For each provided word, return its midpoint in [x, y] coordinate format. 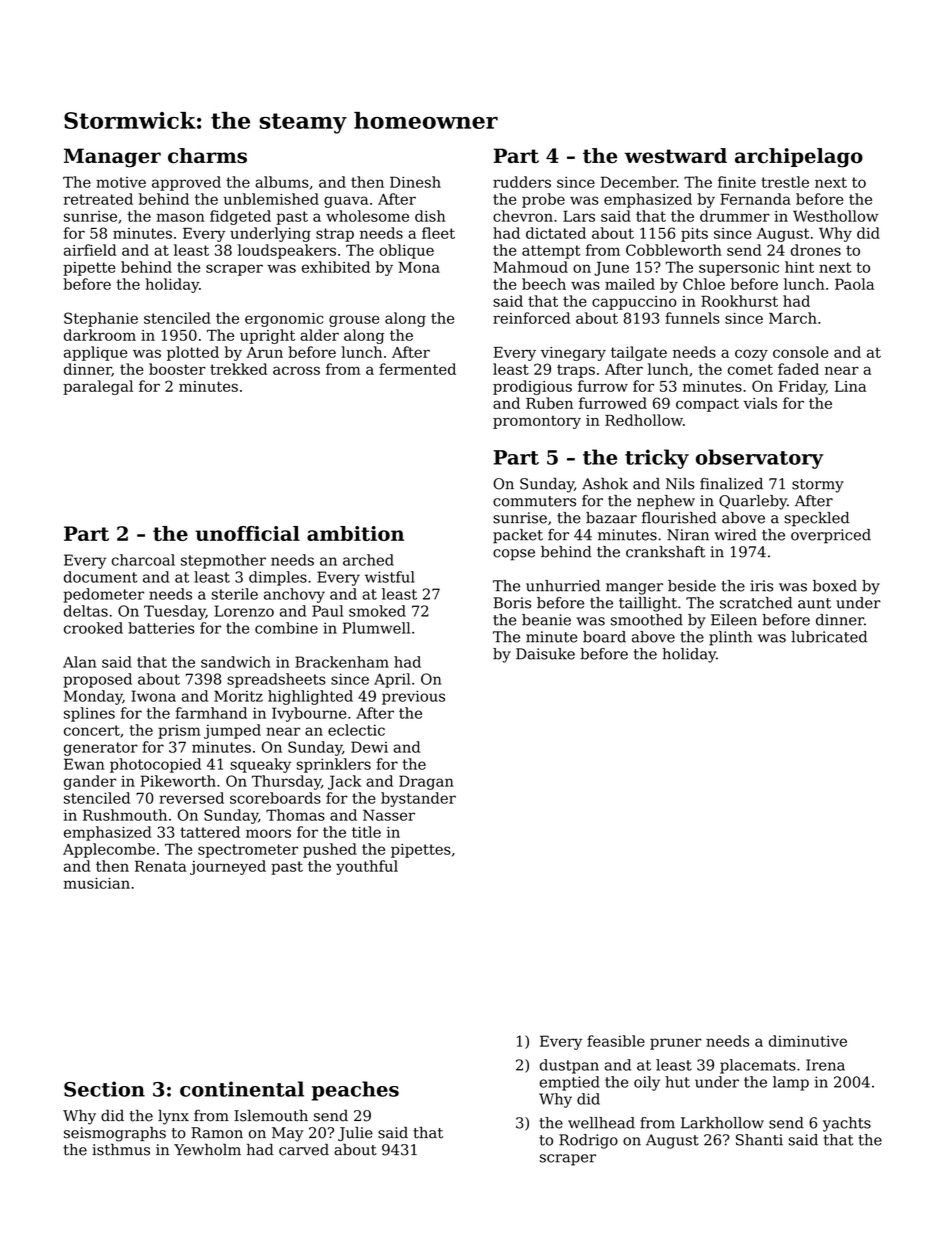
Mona [419, 267]
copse [514, 555]
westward [676, 155]
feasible [616, 1041]
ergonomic [284, 320]
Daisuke [545, 654]
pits [694, 235]
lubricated [829, 637]
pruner [676, 1044]
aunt [814, 603]
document [100, 577]
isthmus [121, 1149]
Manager [112, 158]
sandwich [236, 662]
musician [97, 883]
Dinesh [415, 182]
